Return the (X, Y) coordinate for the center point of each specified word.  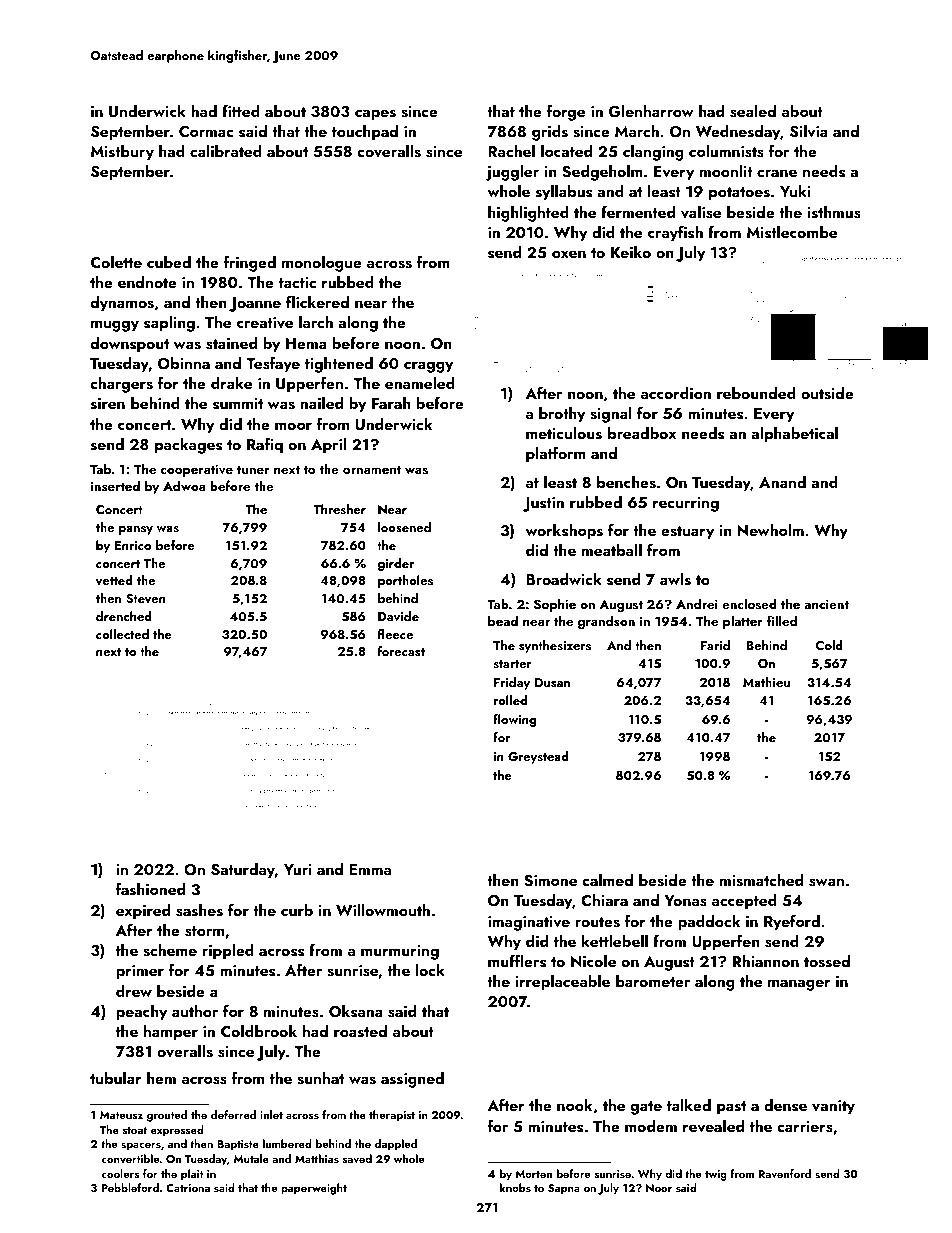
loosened (404, 527)
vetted (114, 580)
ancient (826, 604)
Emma (370, 869)
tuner (253, 470)
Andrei (697, 603)
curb (297, 910)
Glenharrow (651, 111)
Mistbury (122, 153)
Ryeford (792, 922)
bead (503, 620)
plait (192, 1175)
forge (566, 112)
